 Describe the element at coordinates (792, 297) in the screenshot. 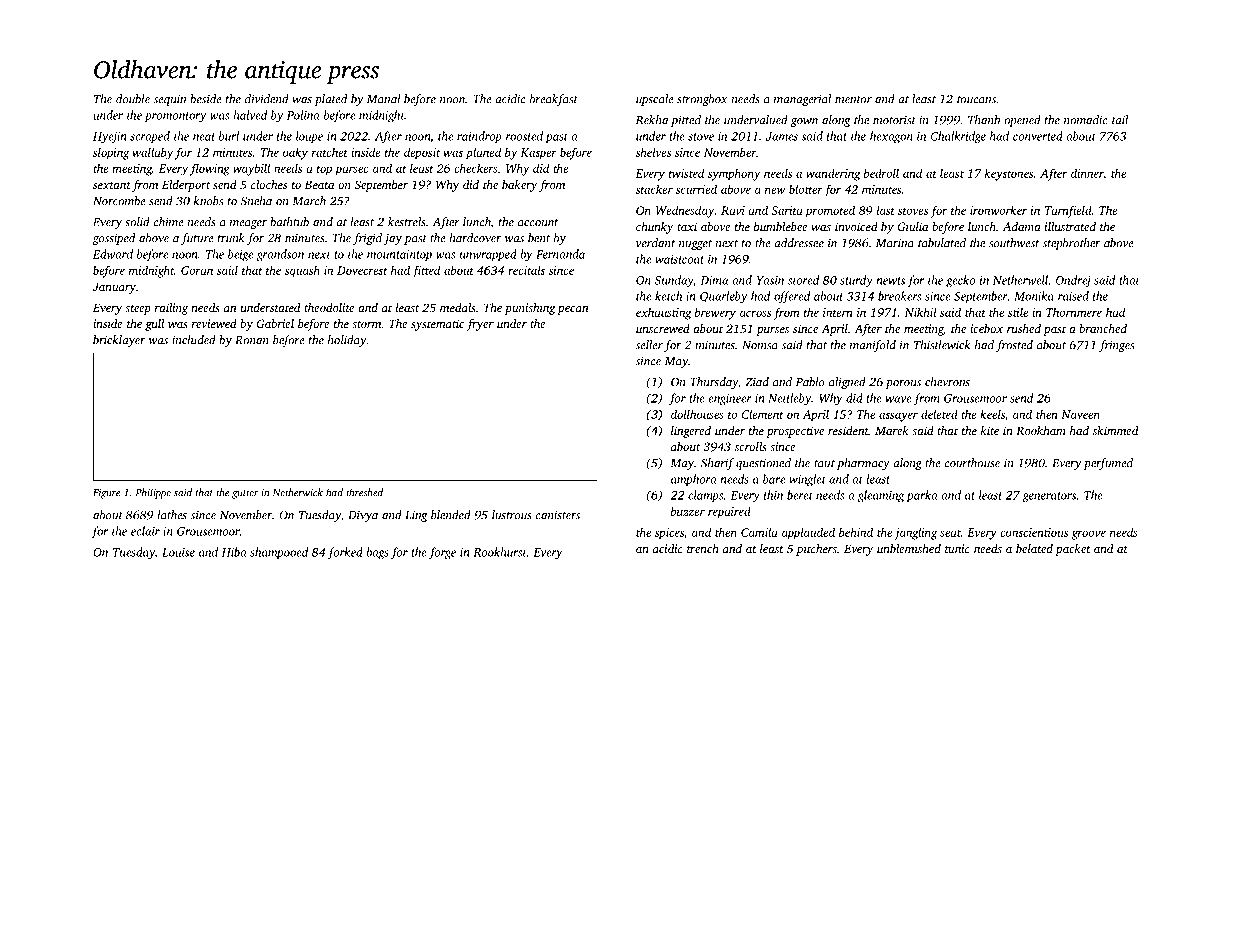

I see `offered` at that location.
